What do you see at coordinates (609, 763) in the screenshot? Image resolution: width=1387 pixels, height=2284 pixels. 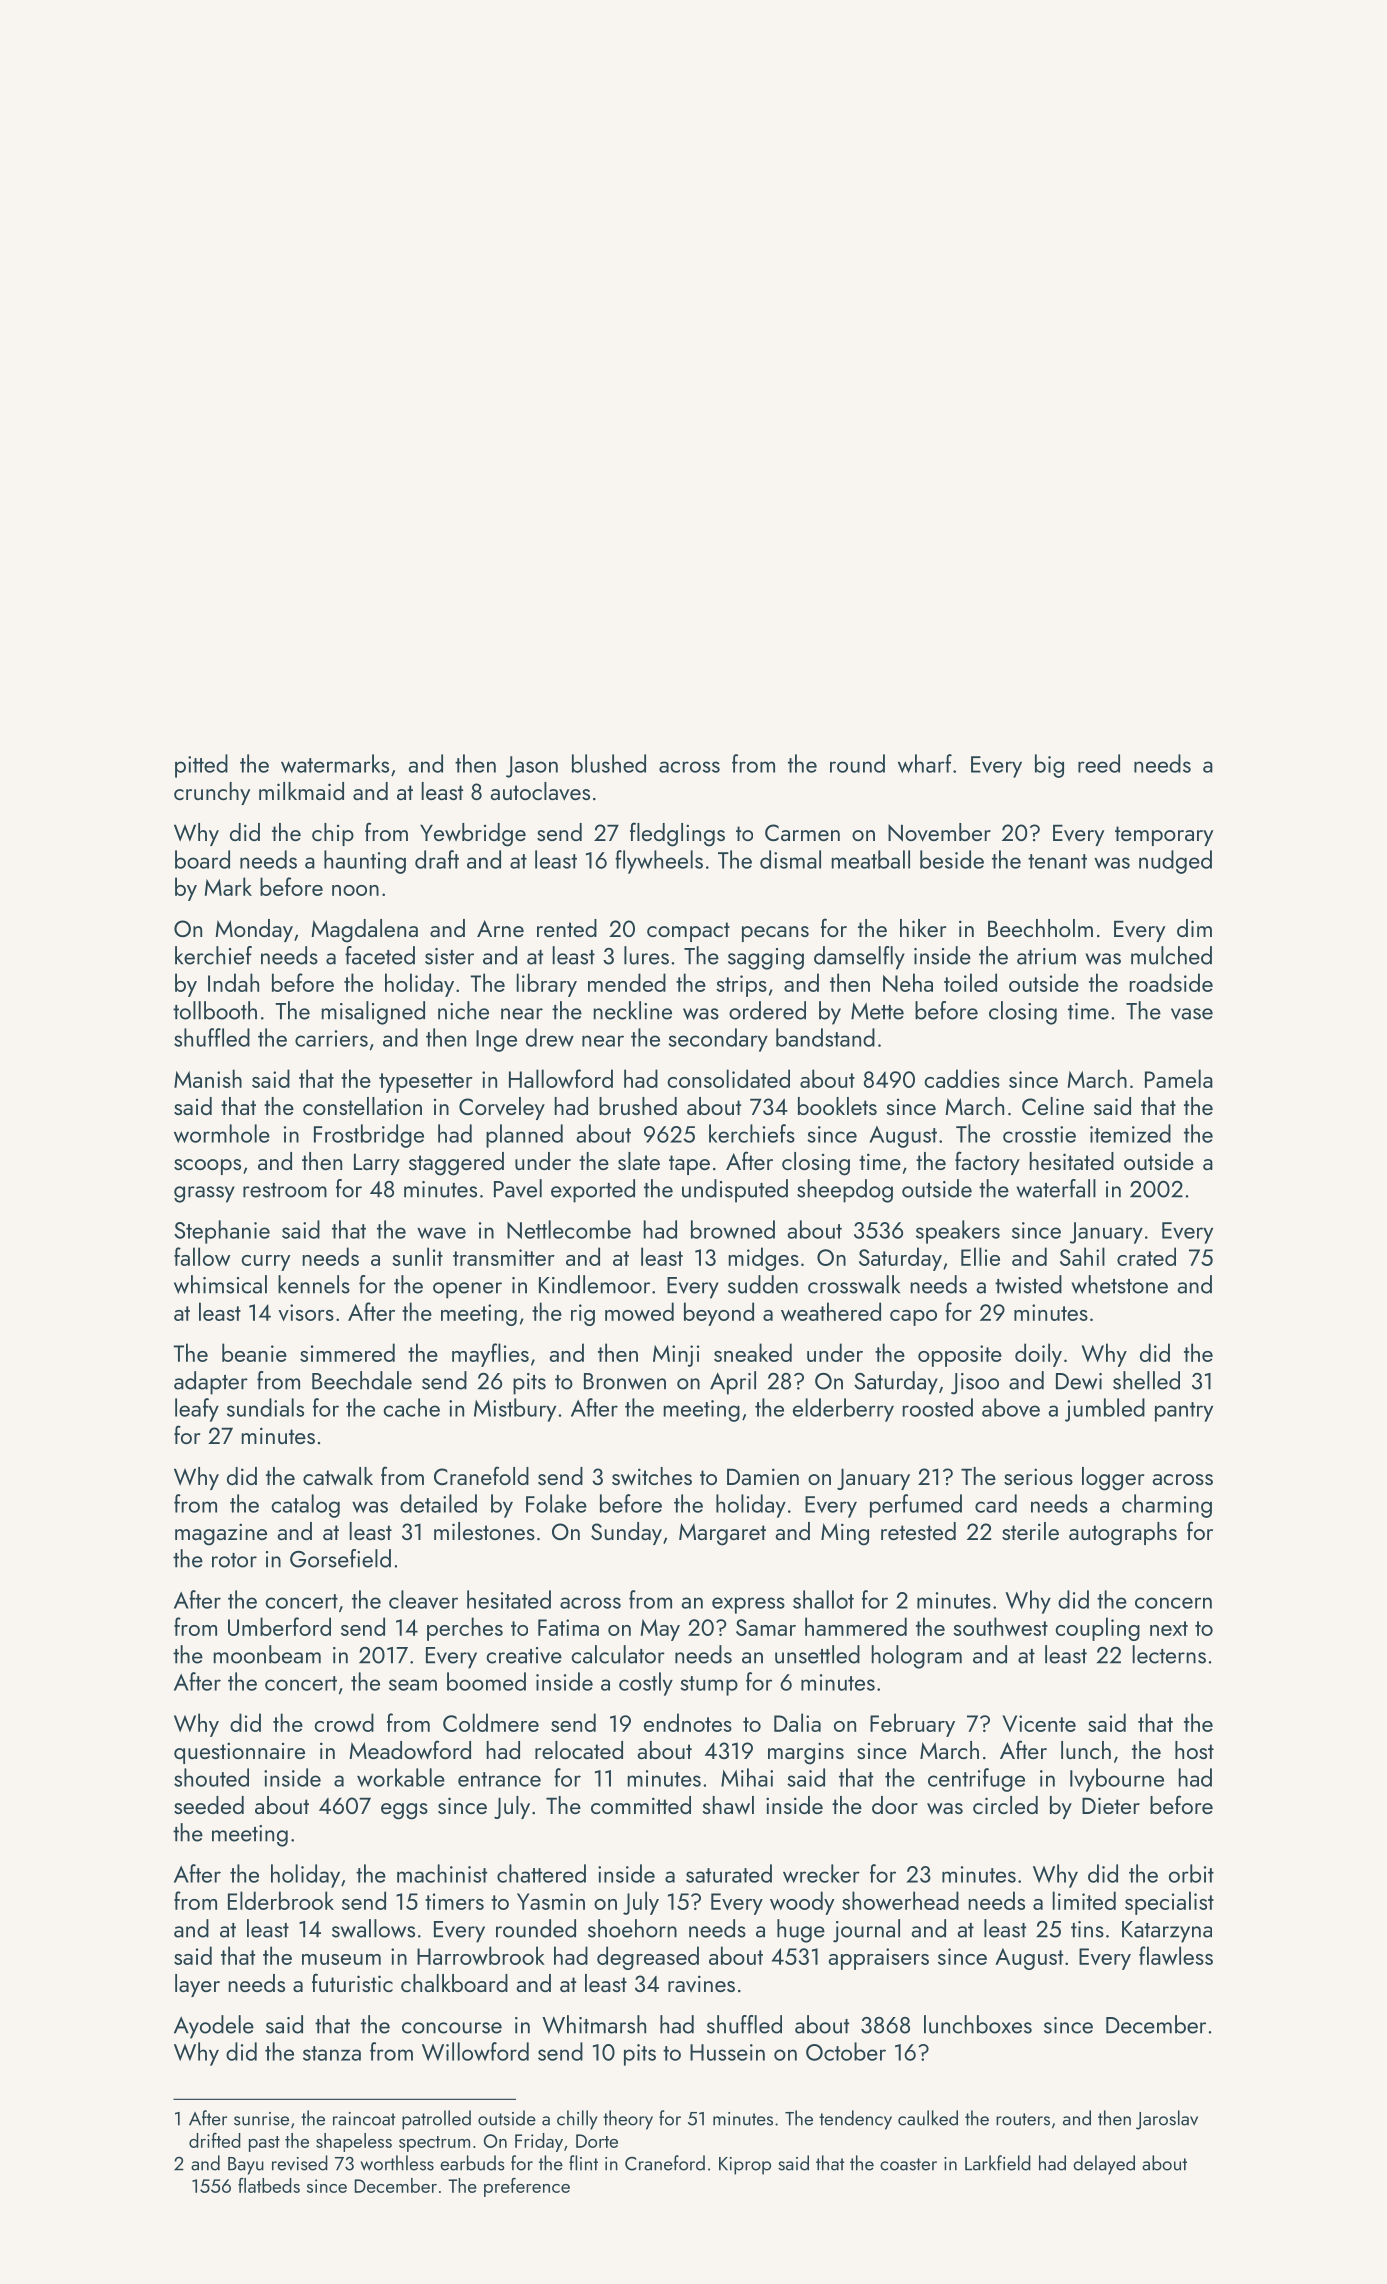 I see `blushed` at bounding box center [609, 763].
